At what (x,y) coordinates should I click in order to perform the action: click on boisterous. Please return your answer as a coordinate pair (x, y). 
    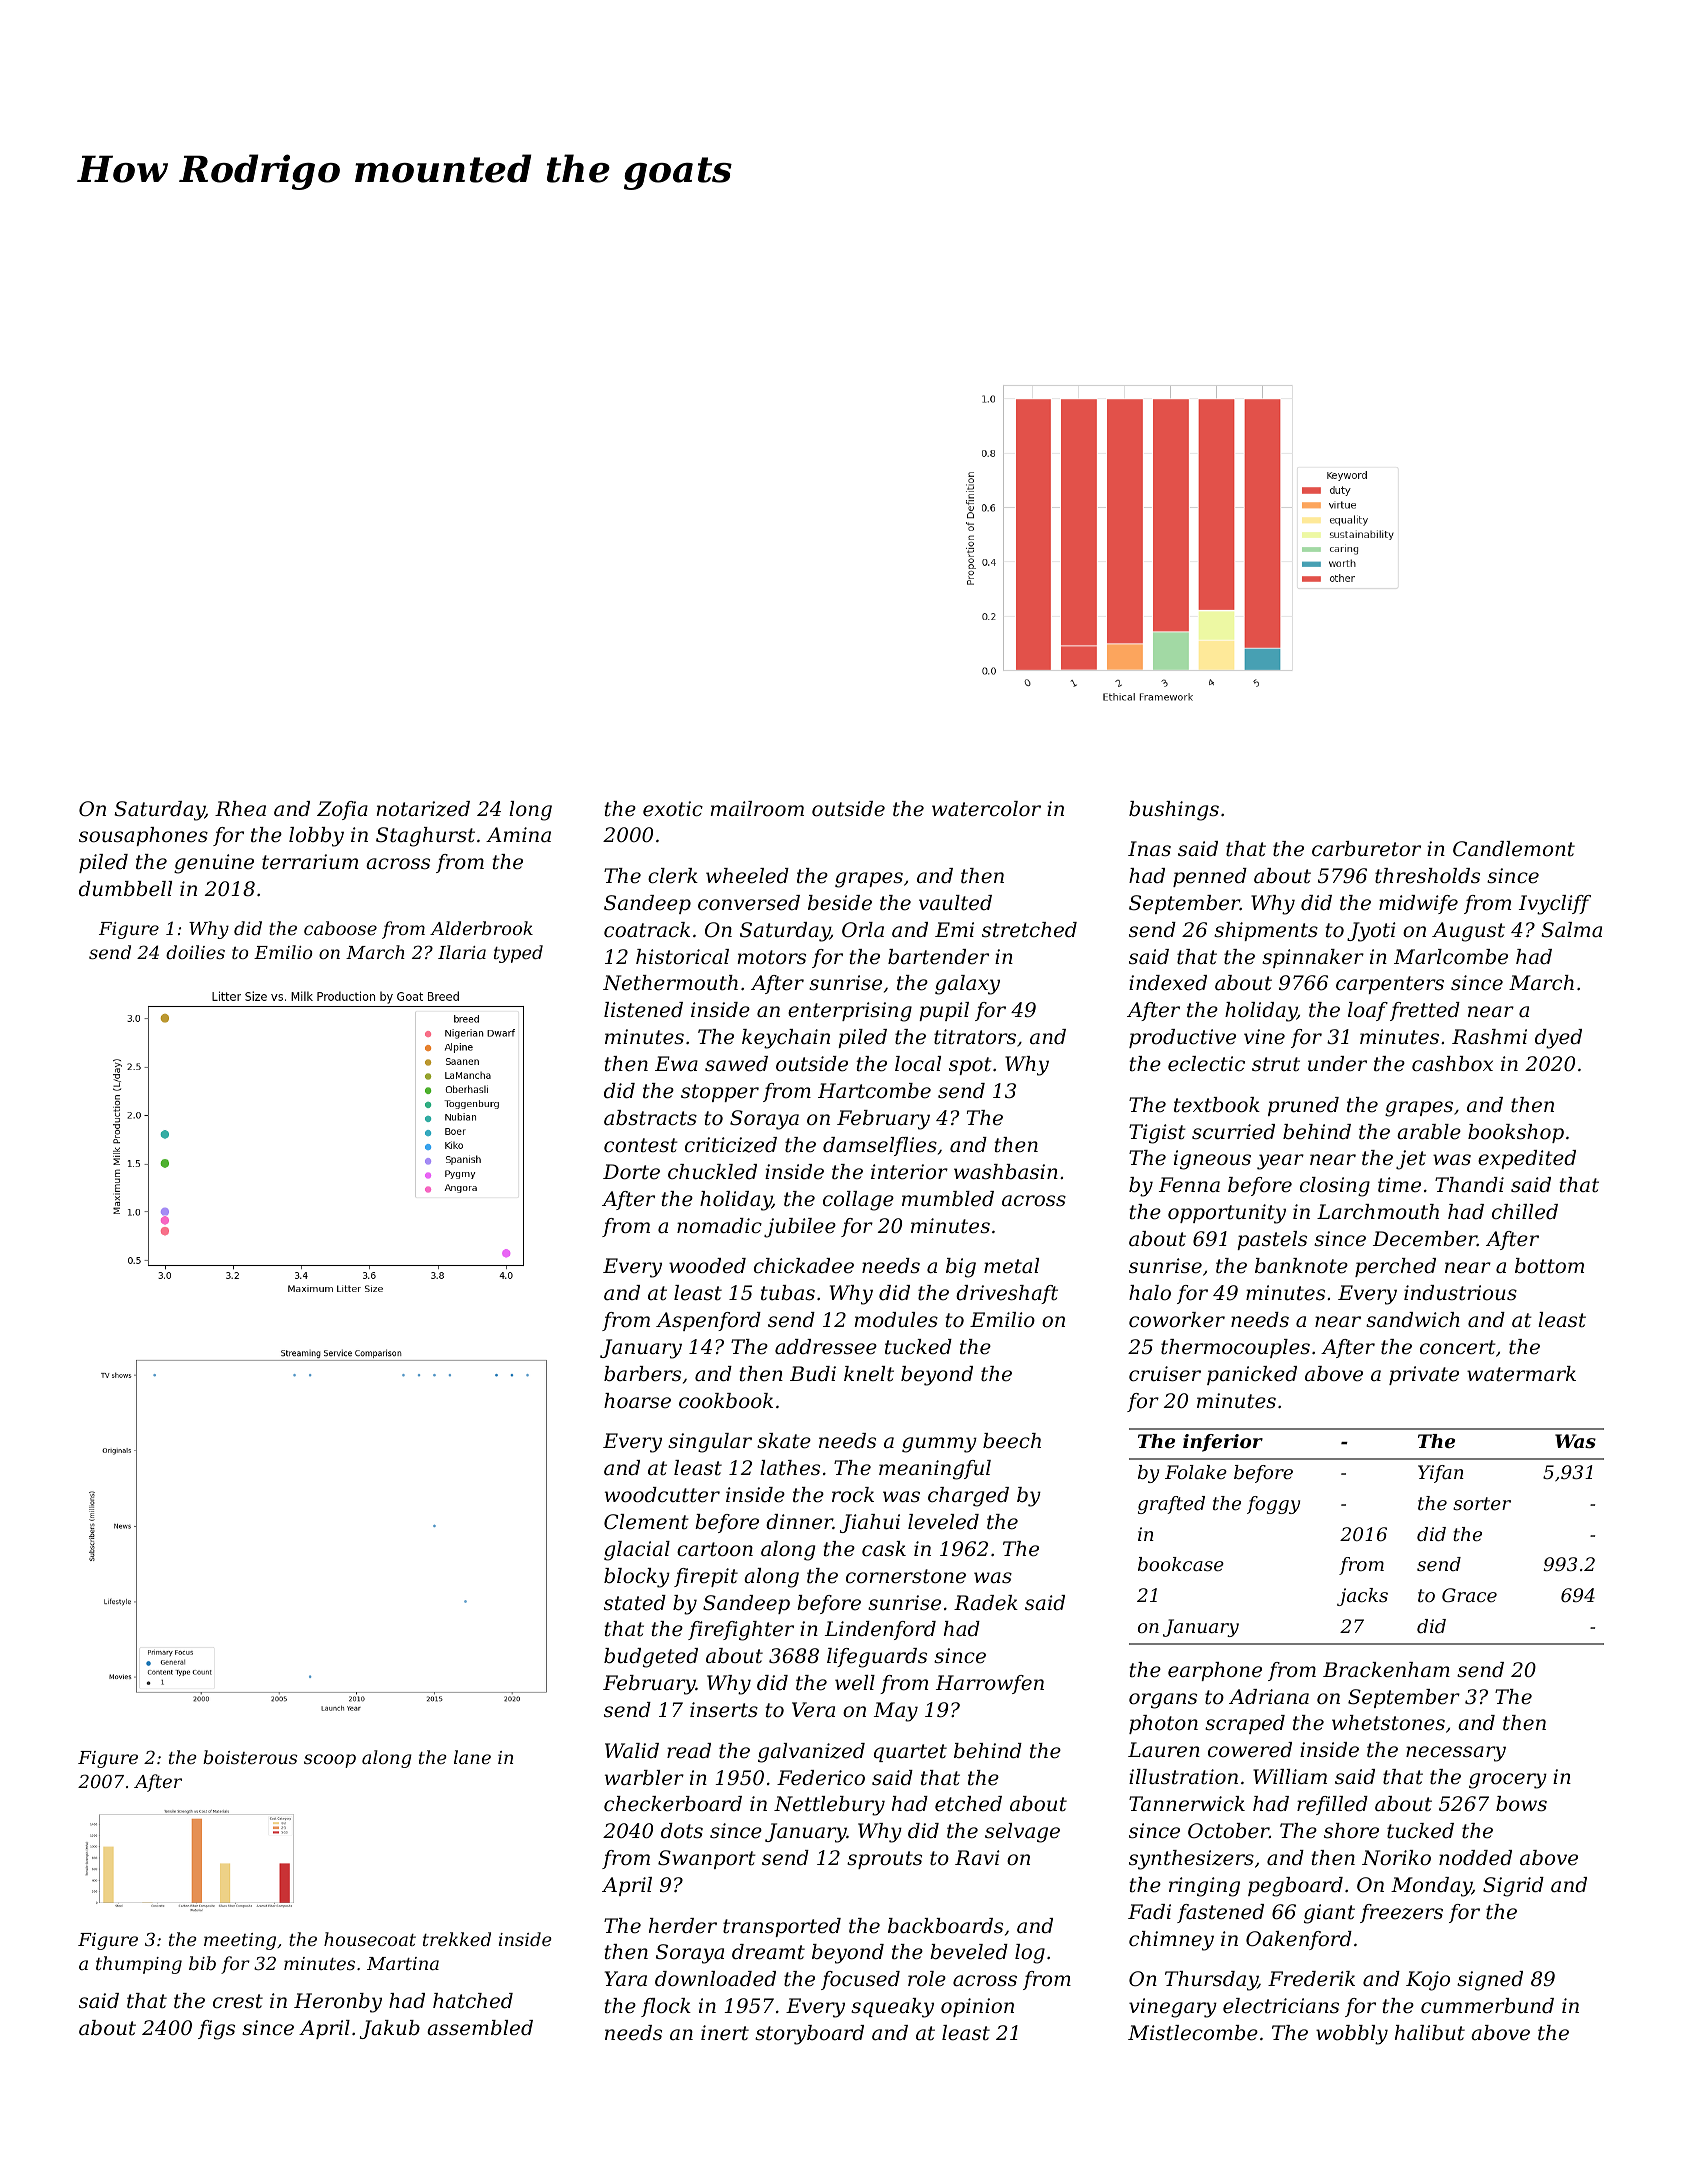
    Looking at the image, I should click on (250, 1757).
